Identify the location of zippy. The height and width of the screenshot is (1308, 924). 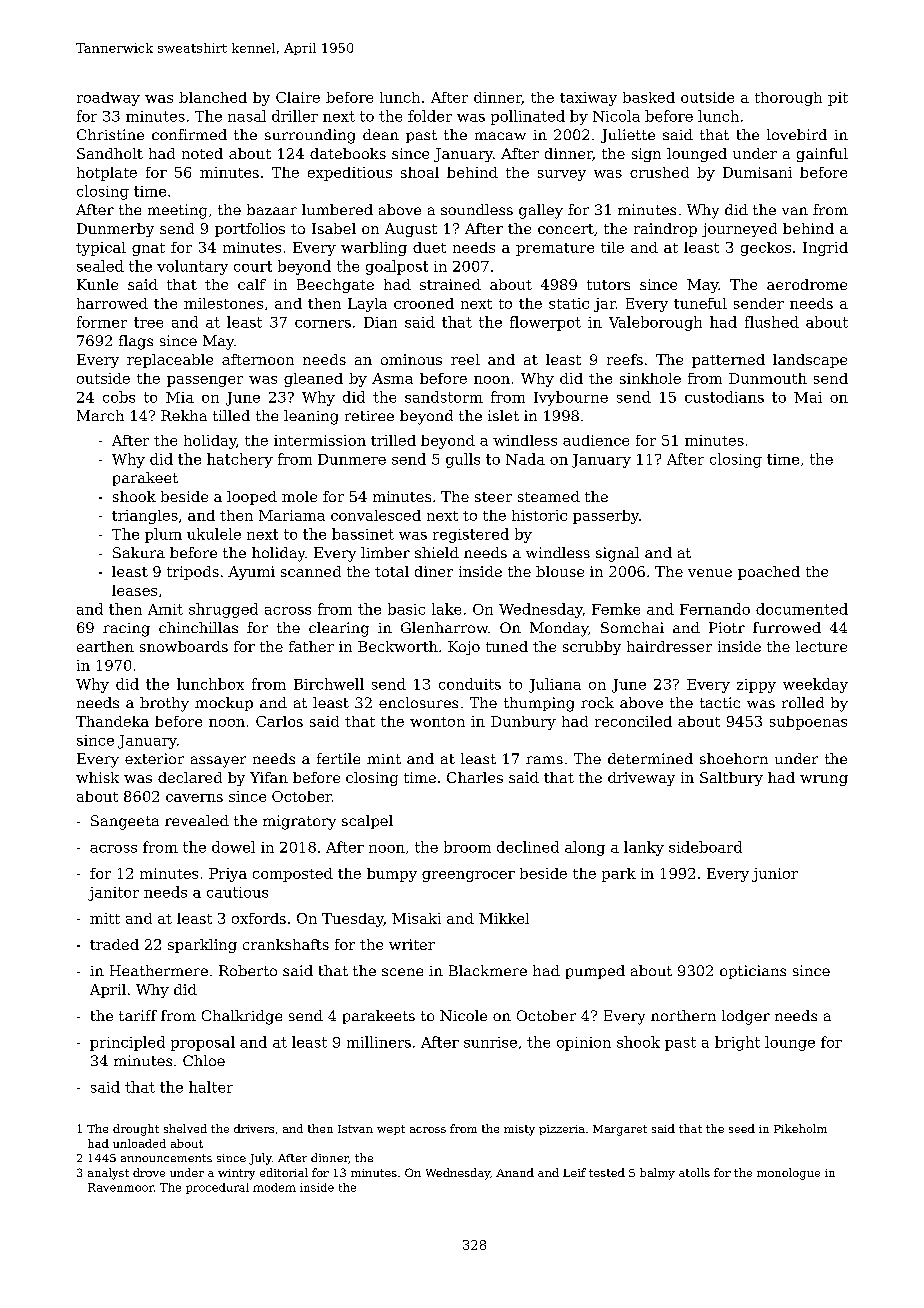
(756, 686).
